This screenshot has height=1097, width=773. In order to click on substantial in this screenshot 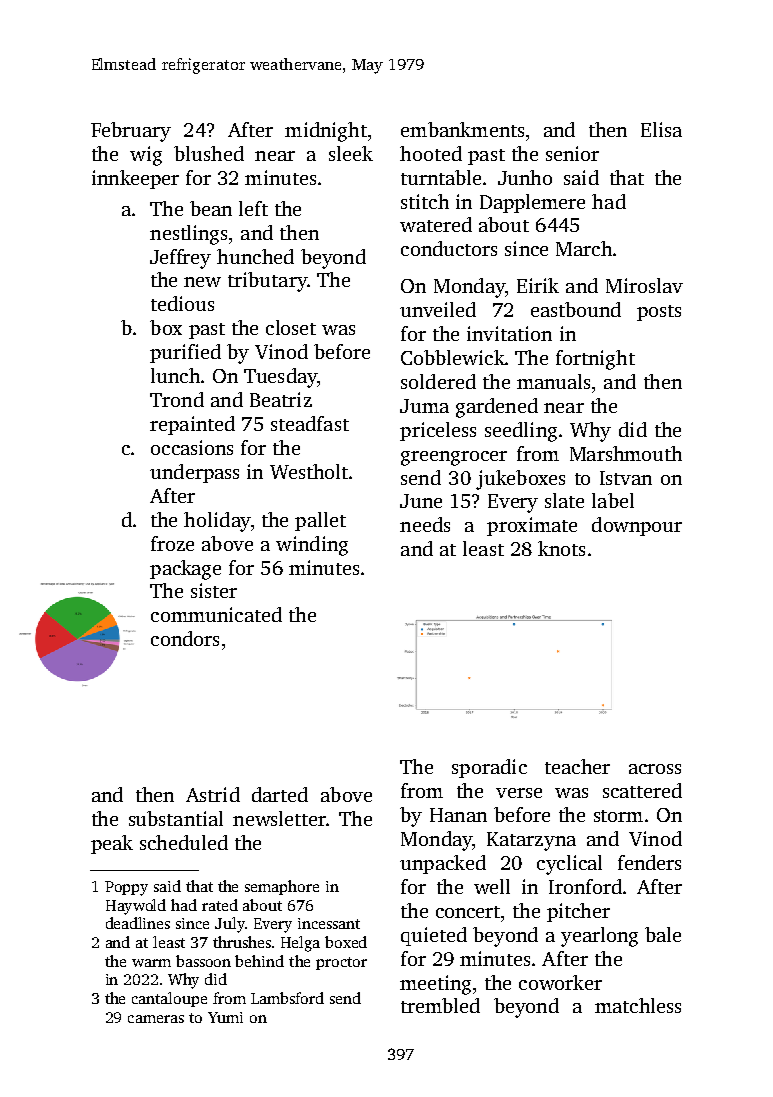, I will do `click(176, 818)`.
